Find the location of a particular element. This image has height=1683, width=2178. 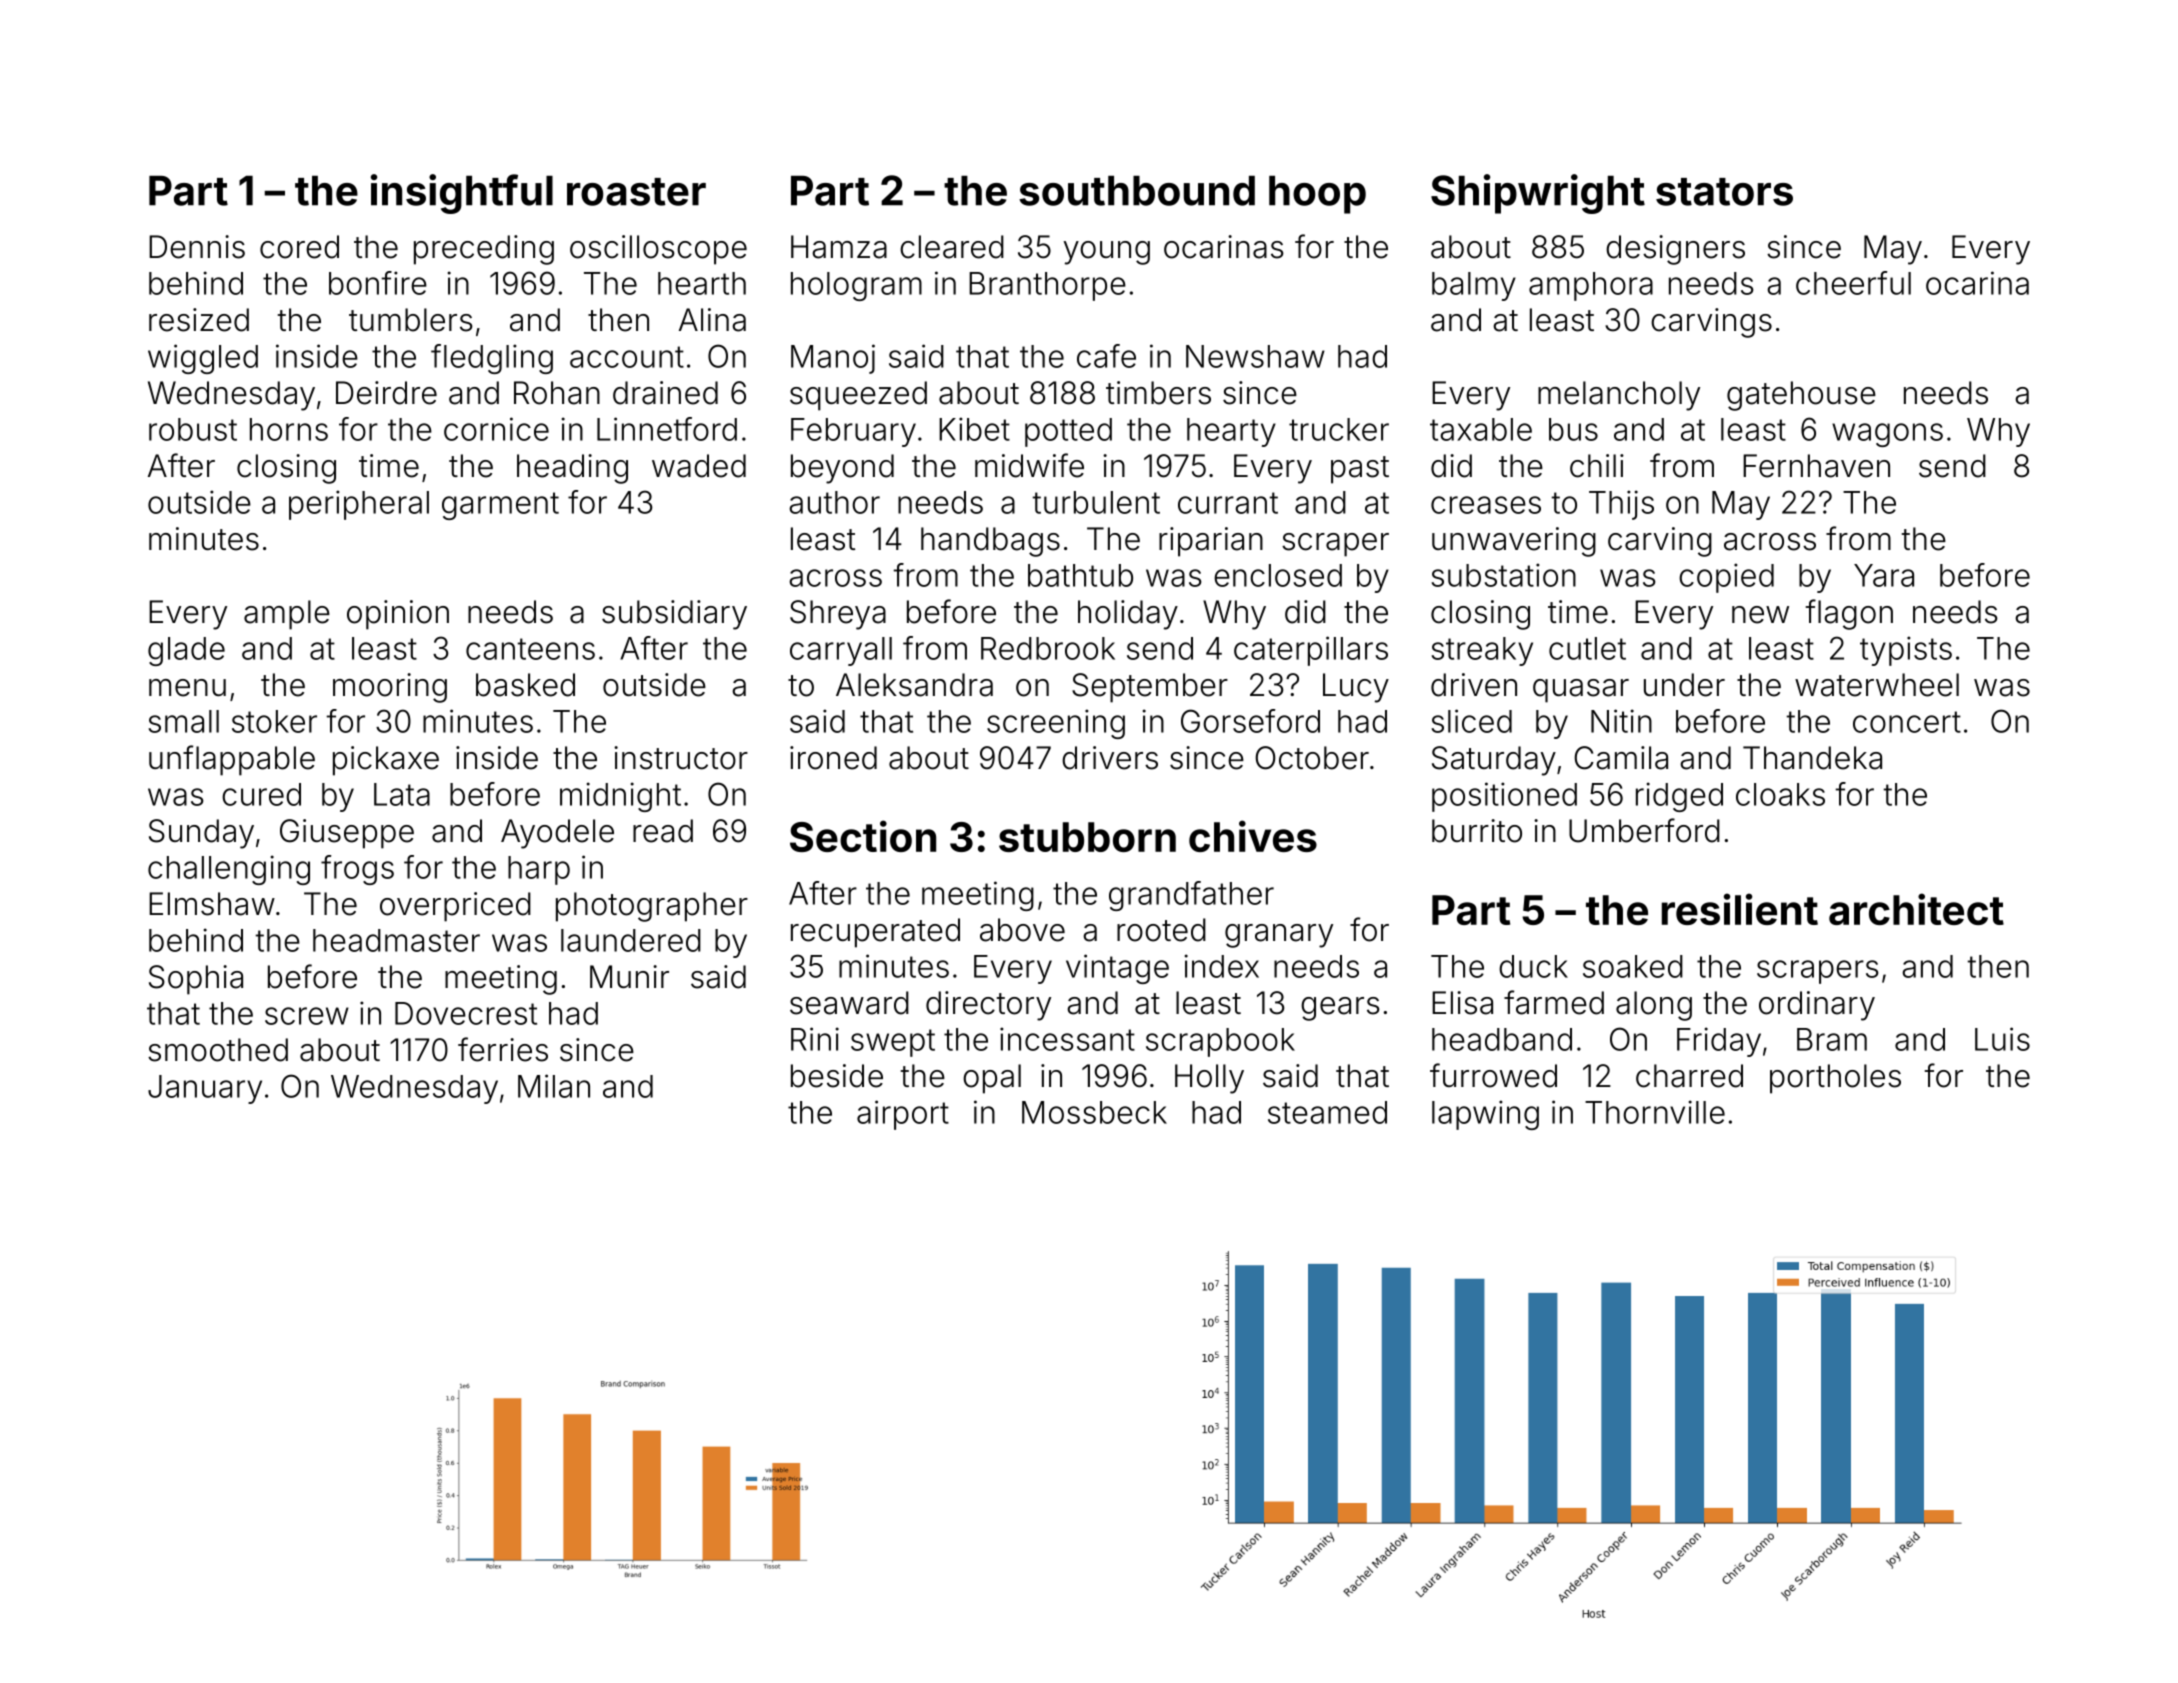

roaster is located at coordinates (636, 192).
